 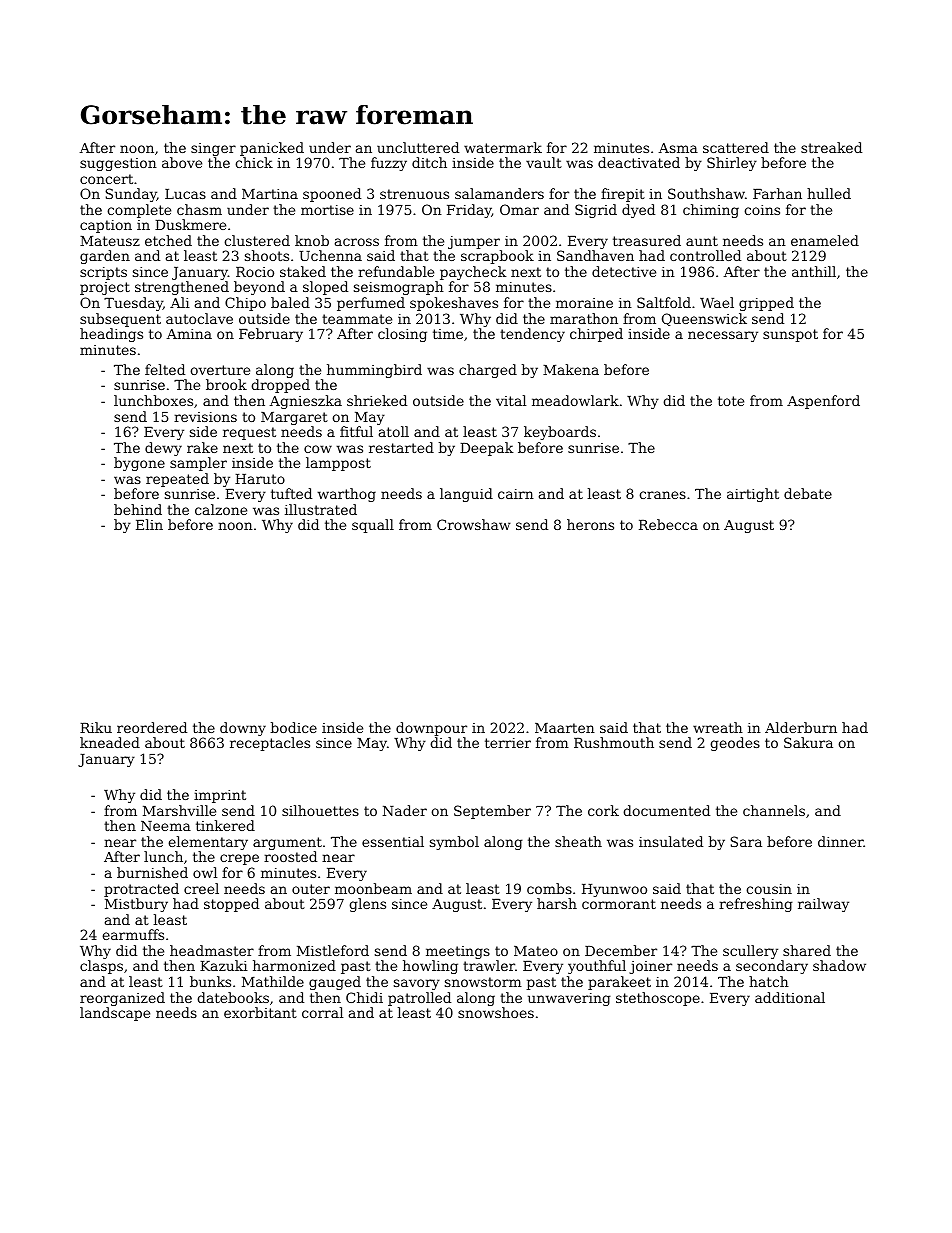 What do you see at coordinates (205, 417) in the document?
I see `revisions` at bounding box center [205, 417].
